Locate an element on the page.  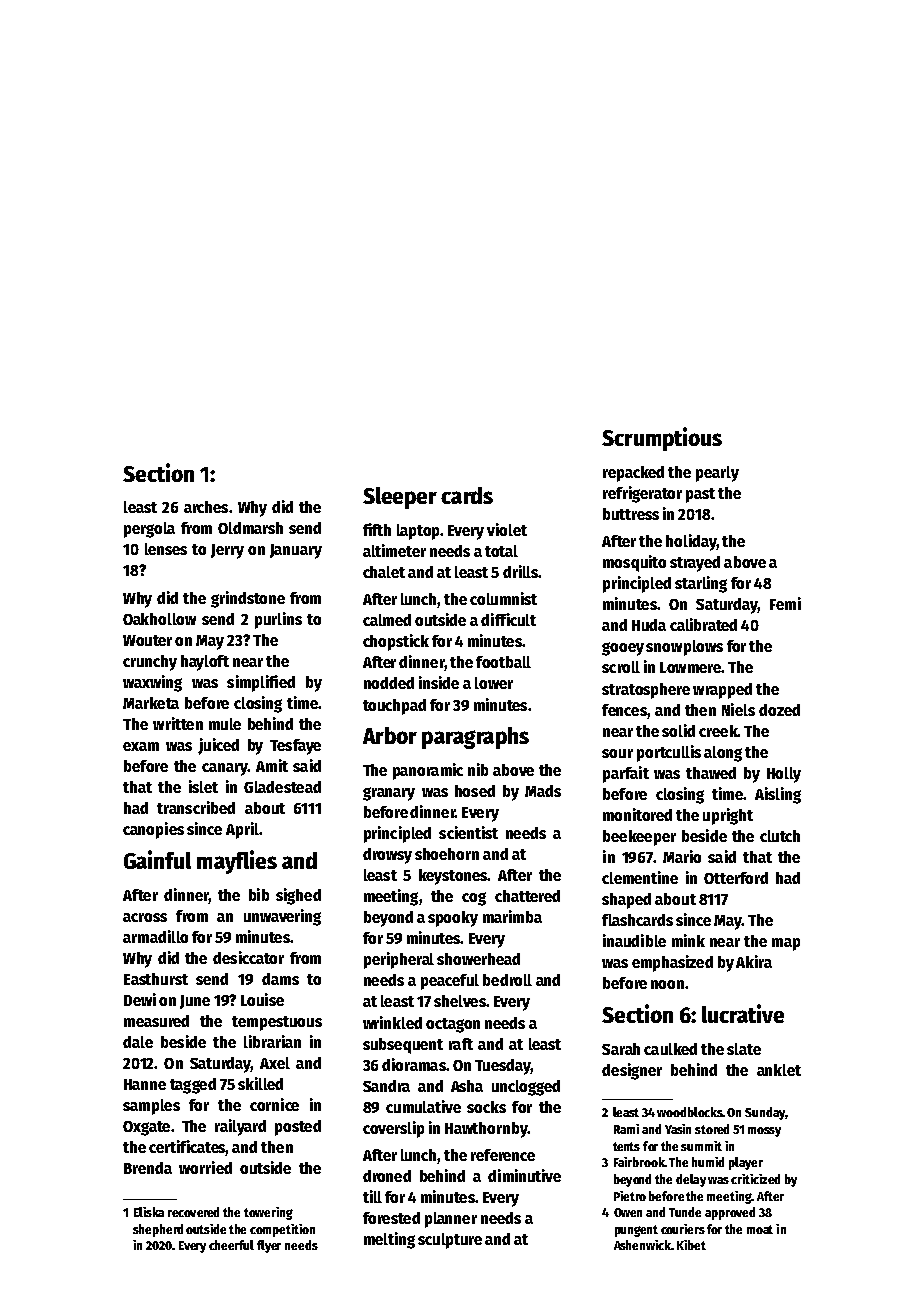
woodblocks is located at coordinates (690, 1112).
